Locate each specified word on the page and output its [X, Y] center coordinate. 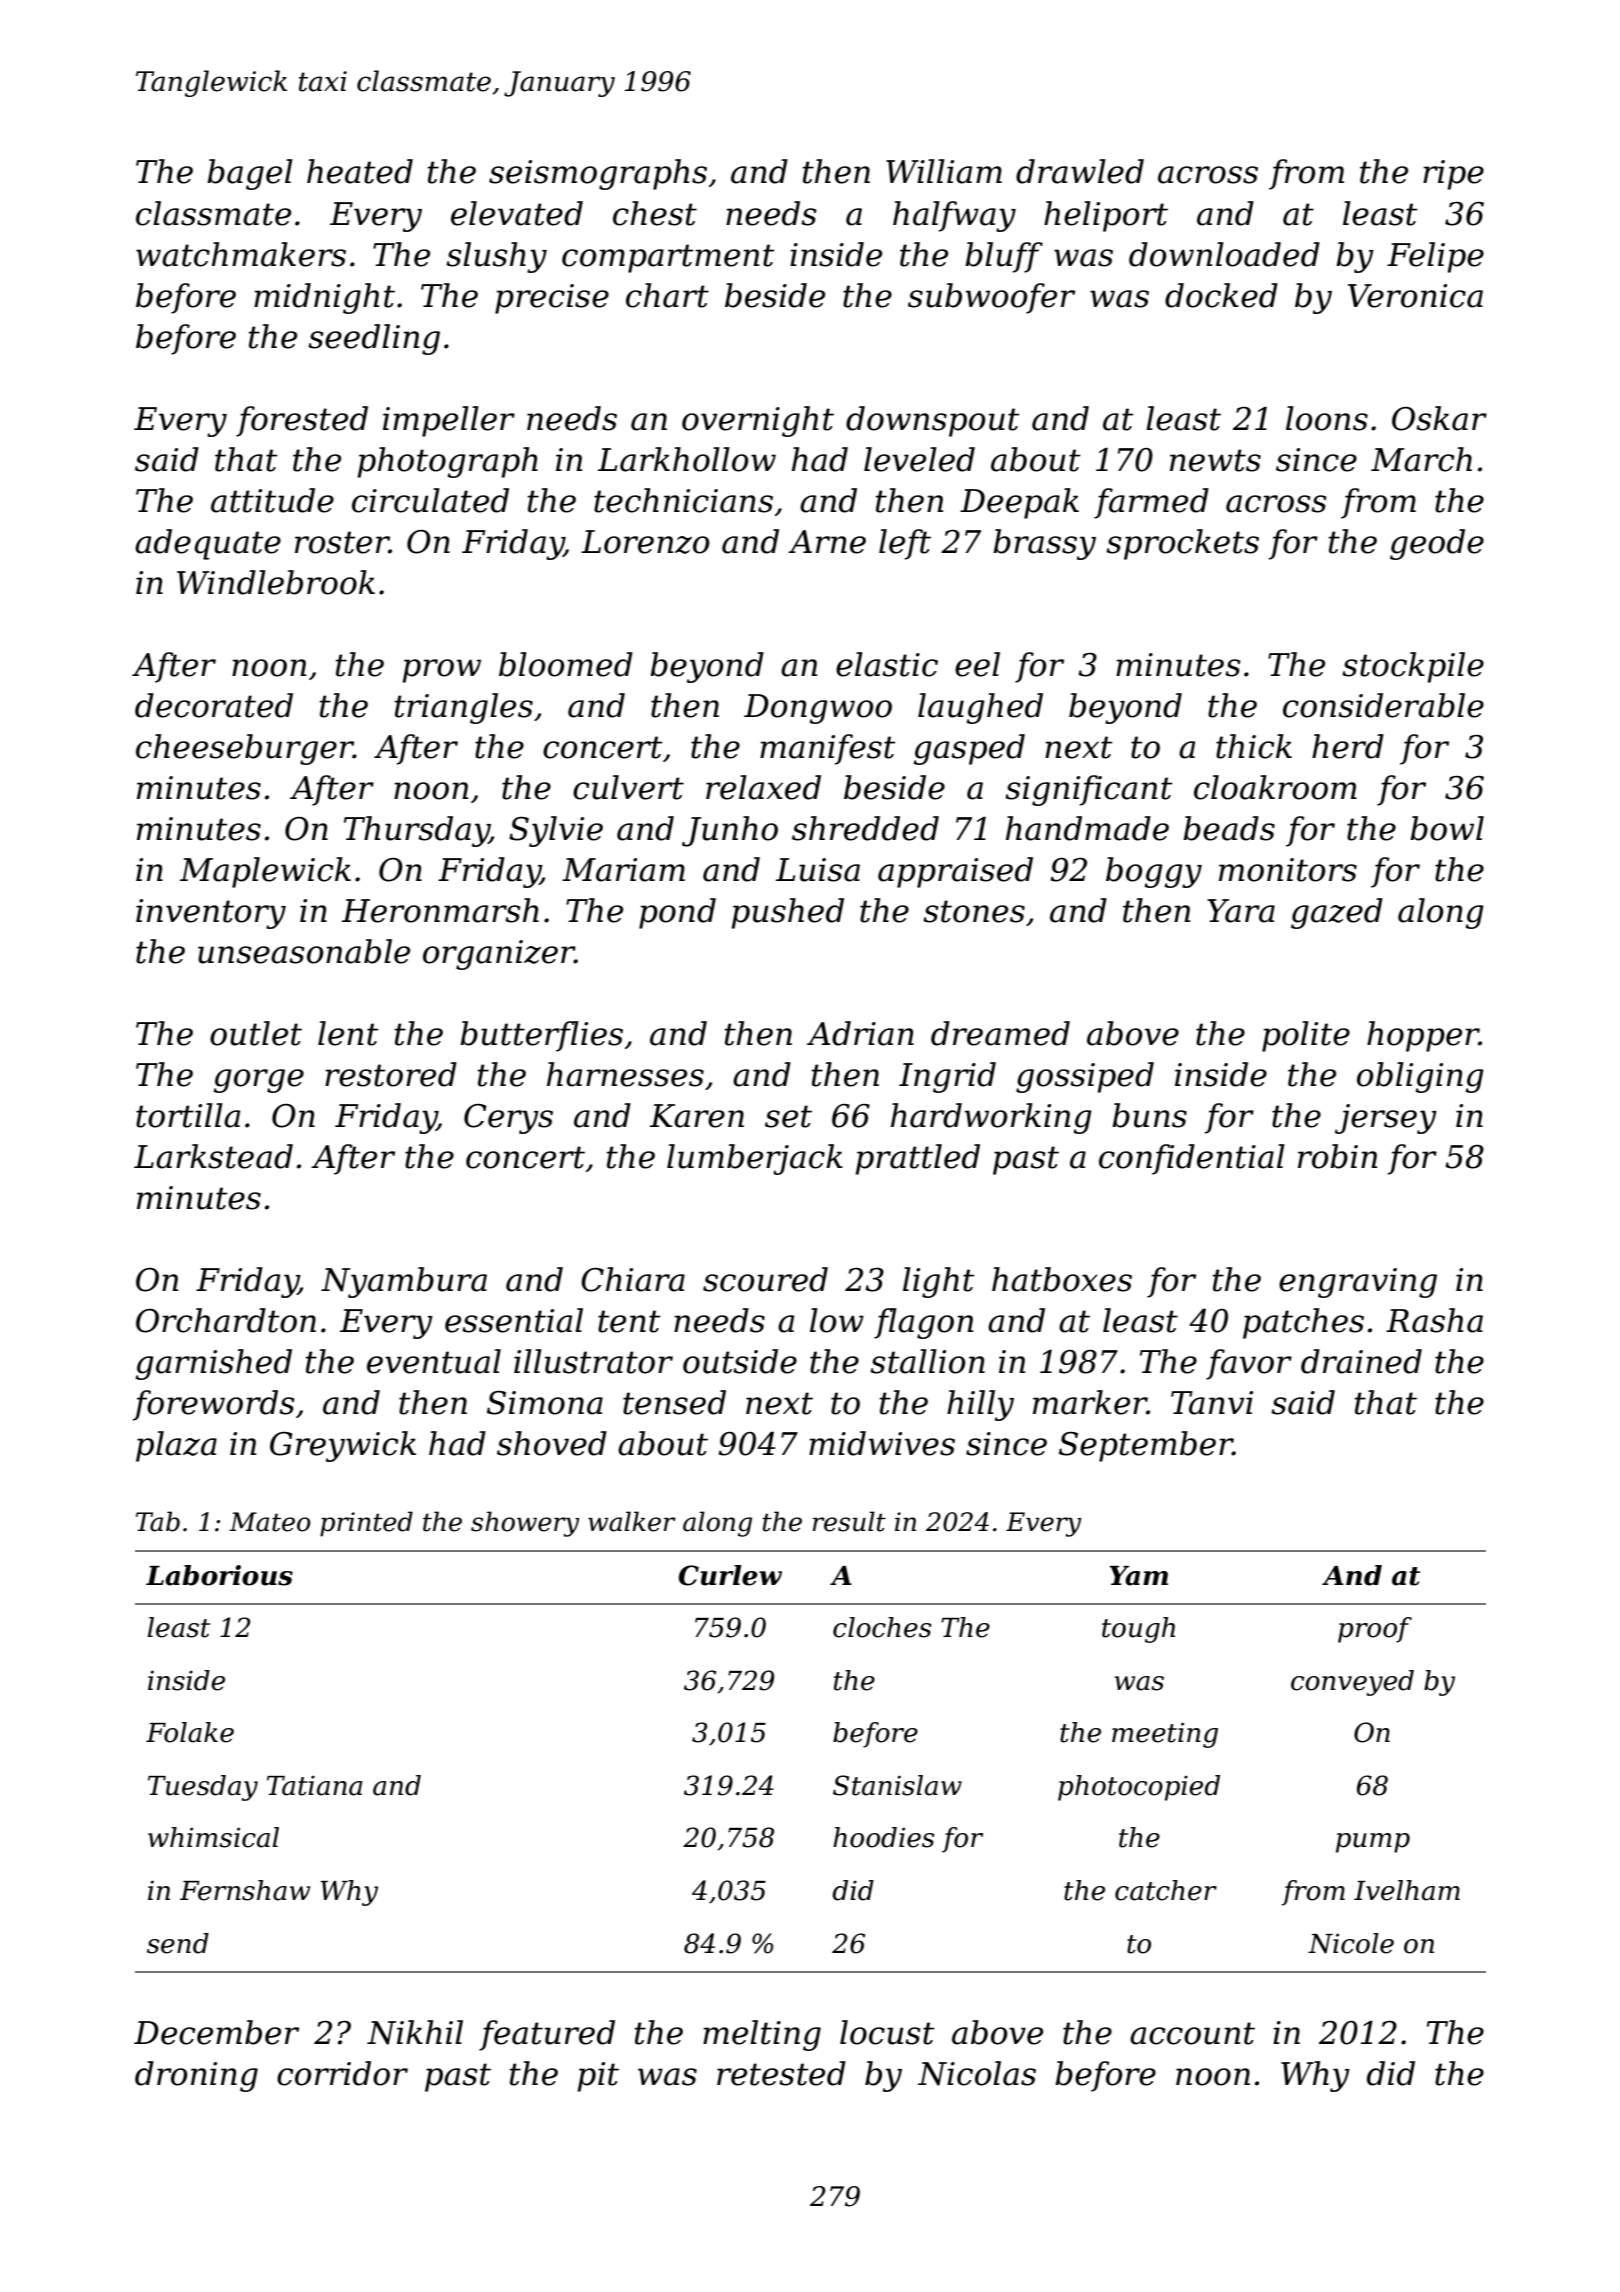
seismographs [598, 174]
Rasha [1434, 1320]
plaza [176, 1446]
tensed [674, 1402]
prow [442, 671]
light [938, 1282]
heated [360, 171]
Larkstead [213, 1156]
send [178, 1943]
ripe [1453, 175]
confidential [1192, 1159]
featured [547, 2035]
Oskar [1439, 418]
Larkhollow [687, 459]
